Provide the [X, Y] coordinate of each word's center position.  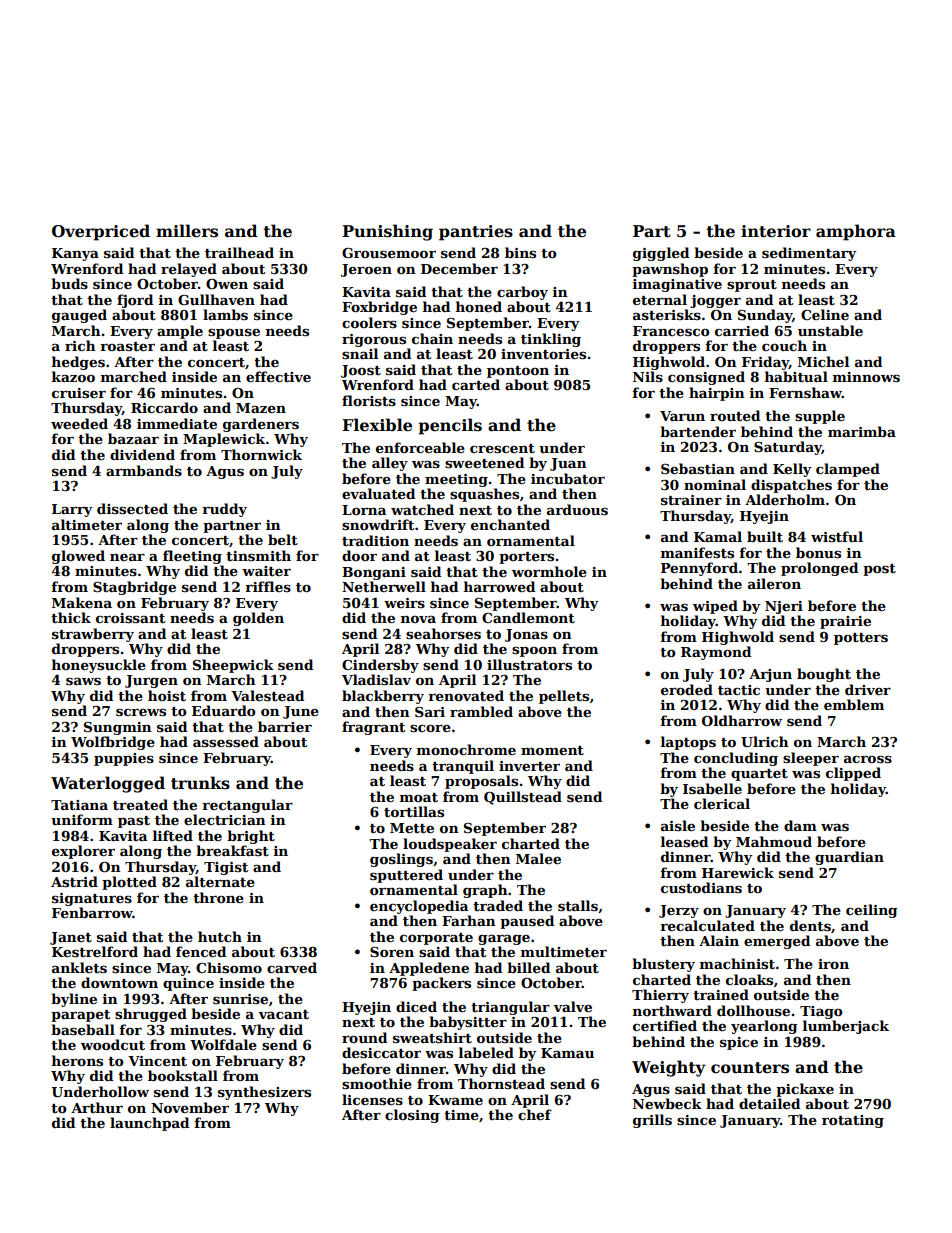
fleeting [192, 557]
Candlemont [528, 617]
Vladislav [376, 679]
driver [868, 689]
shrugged [151, 1015]
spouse [234, 334]
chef [535, 1114]
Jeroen [366, 270]
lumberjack [846, 1027]
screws [141, 712]
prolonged [819, 569]
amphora [856, 232]
